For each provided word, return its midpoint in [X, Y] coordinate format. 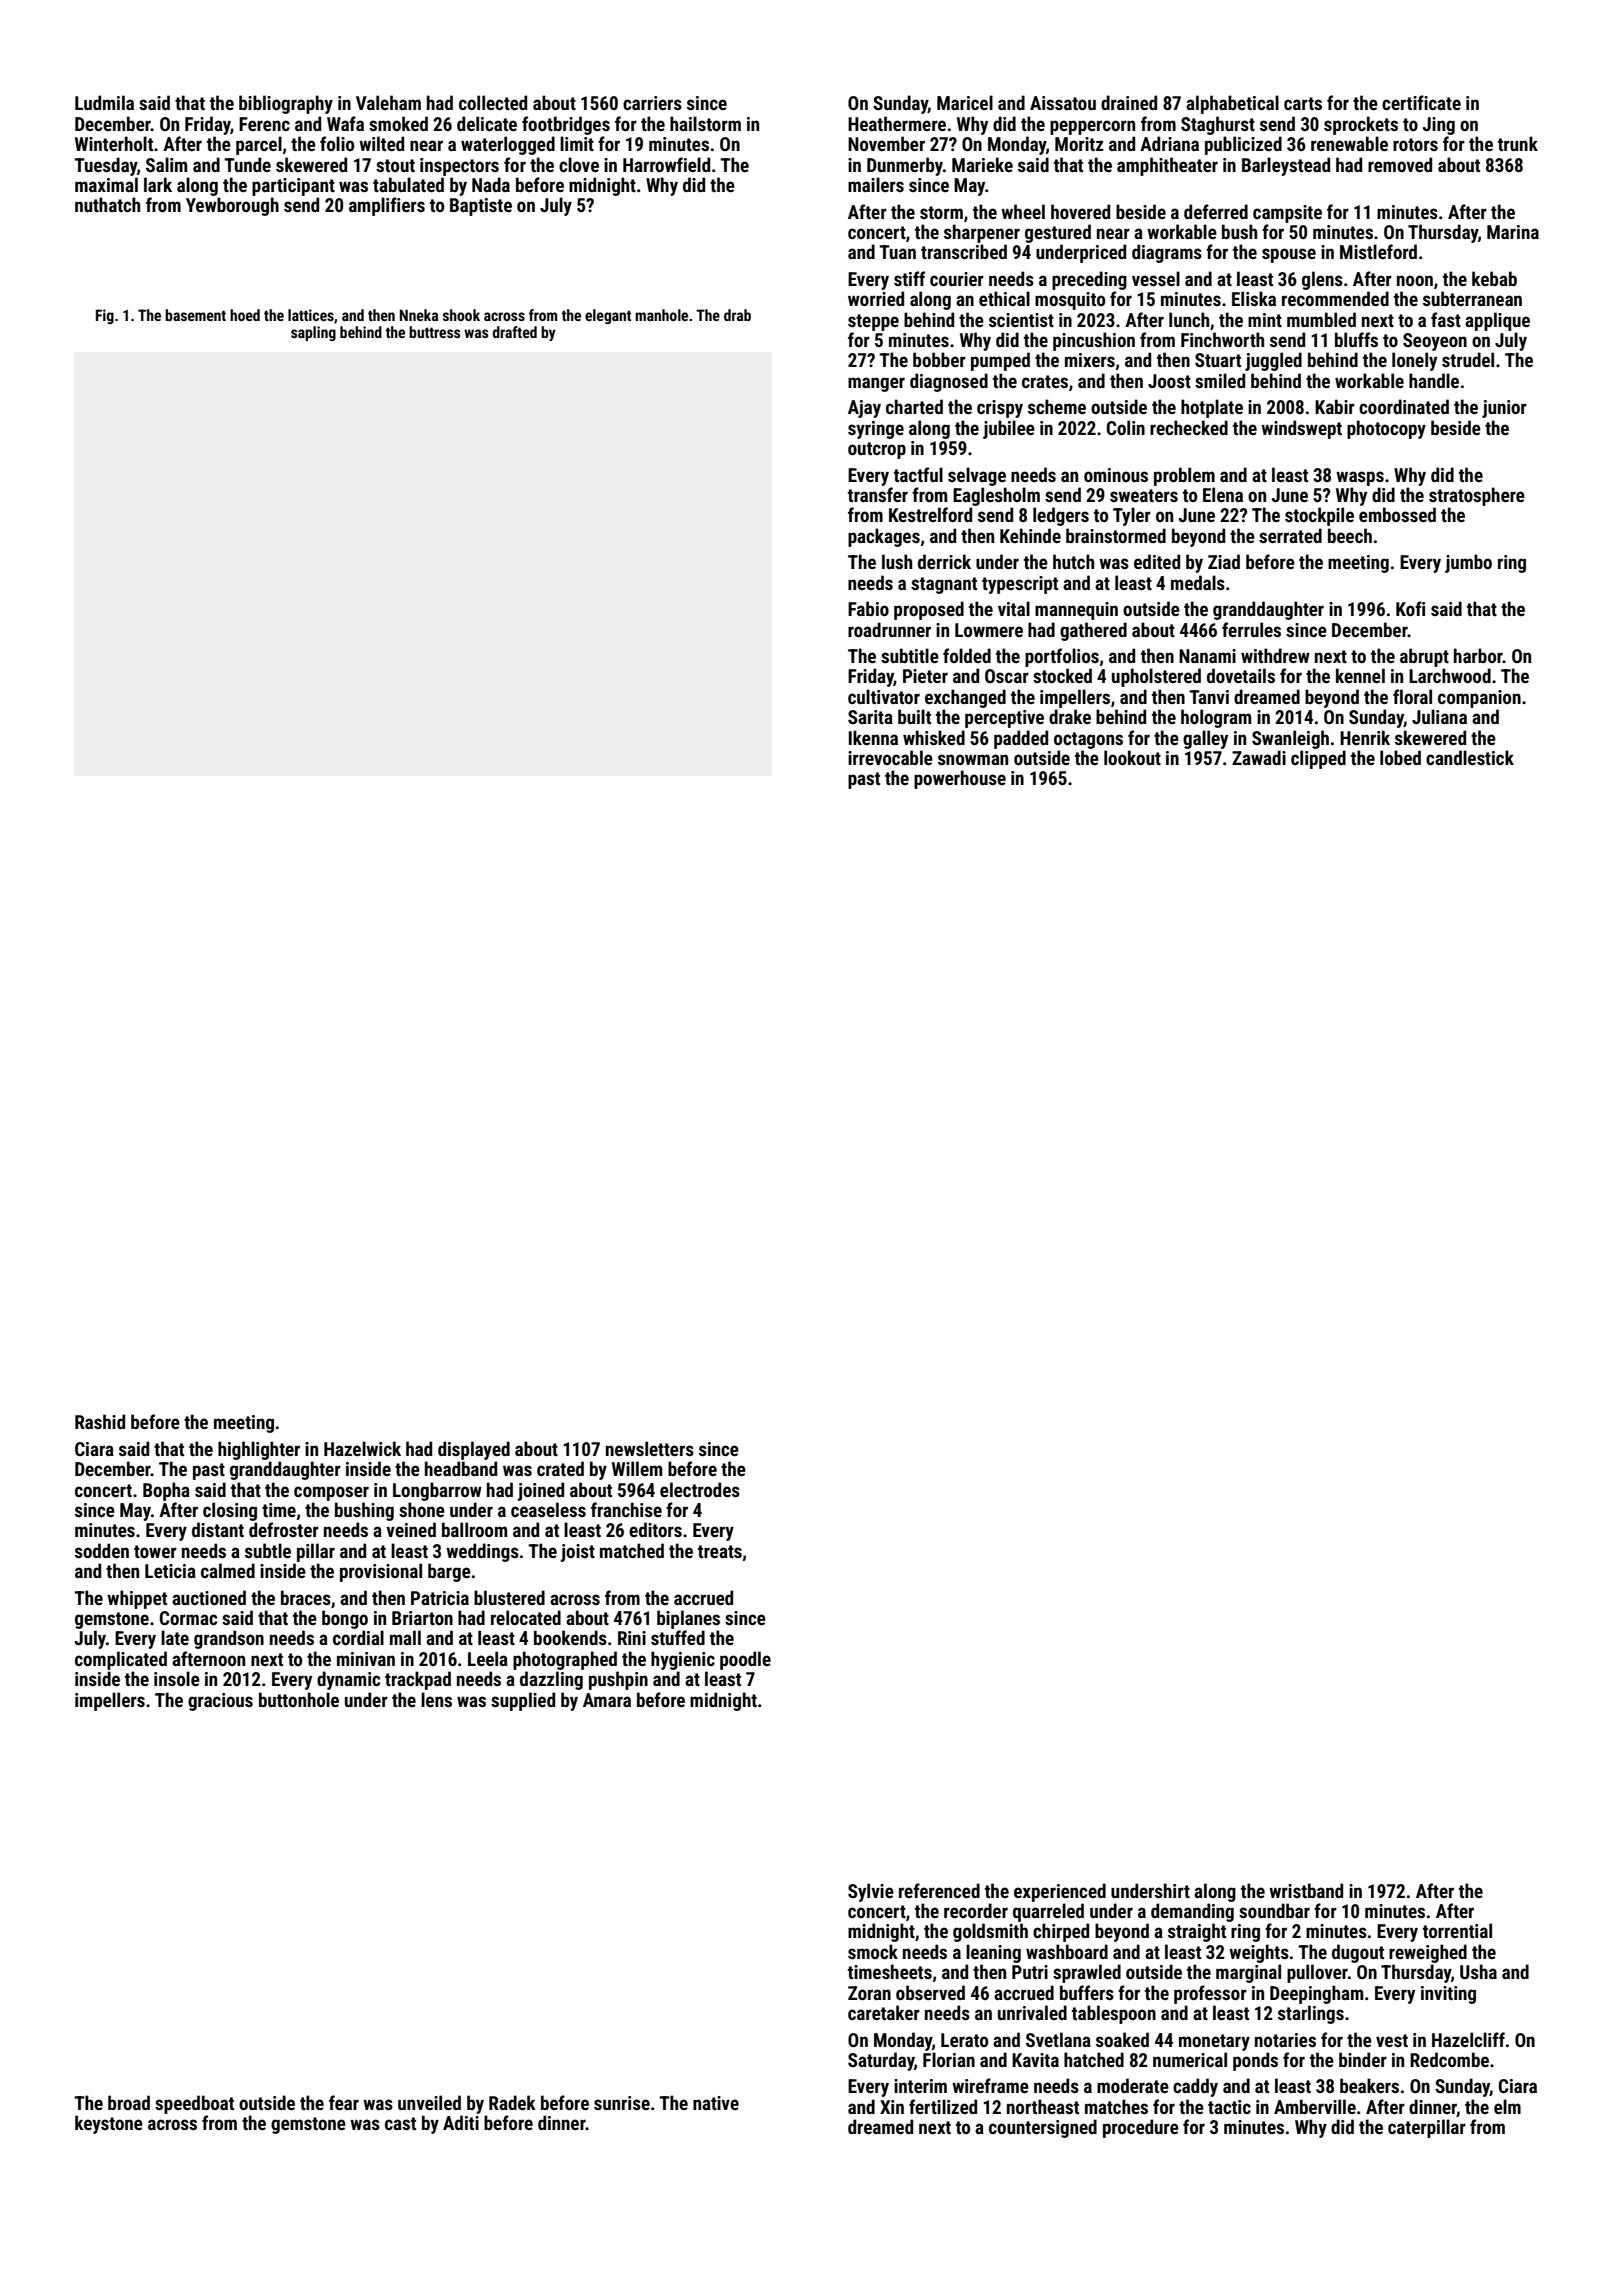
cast [400, 2123]
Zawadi [1259, 757]
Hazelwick [362, 1448]
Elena [1223, 494]
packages [884, 537]
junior [1504, 409]
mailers [876, 184]
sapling [313, 333]
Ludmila [104, 102]
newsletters [650, 1448]
